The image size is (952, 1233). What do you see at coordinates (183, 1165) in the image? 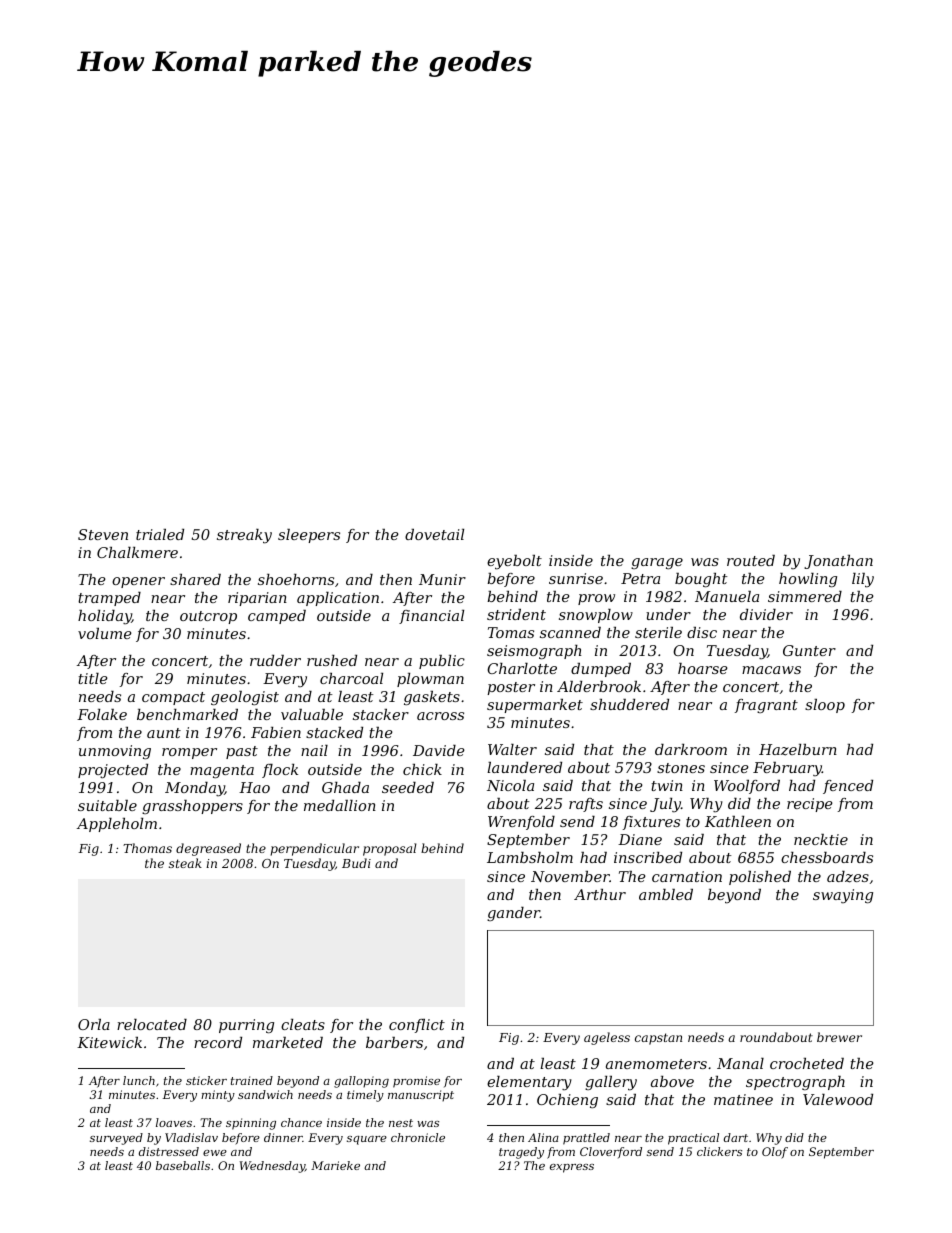
I see `baseballs` at bounding box center [183, 1165].
